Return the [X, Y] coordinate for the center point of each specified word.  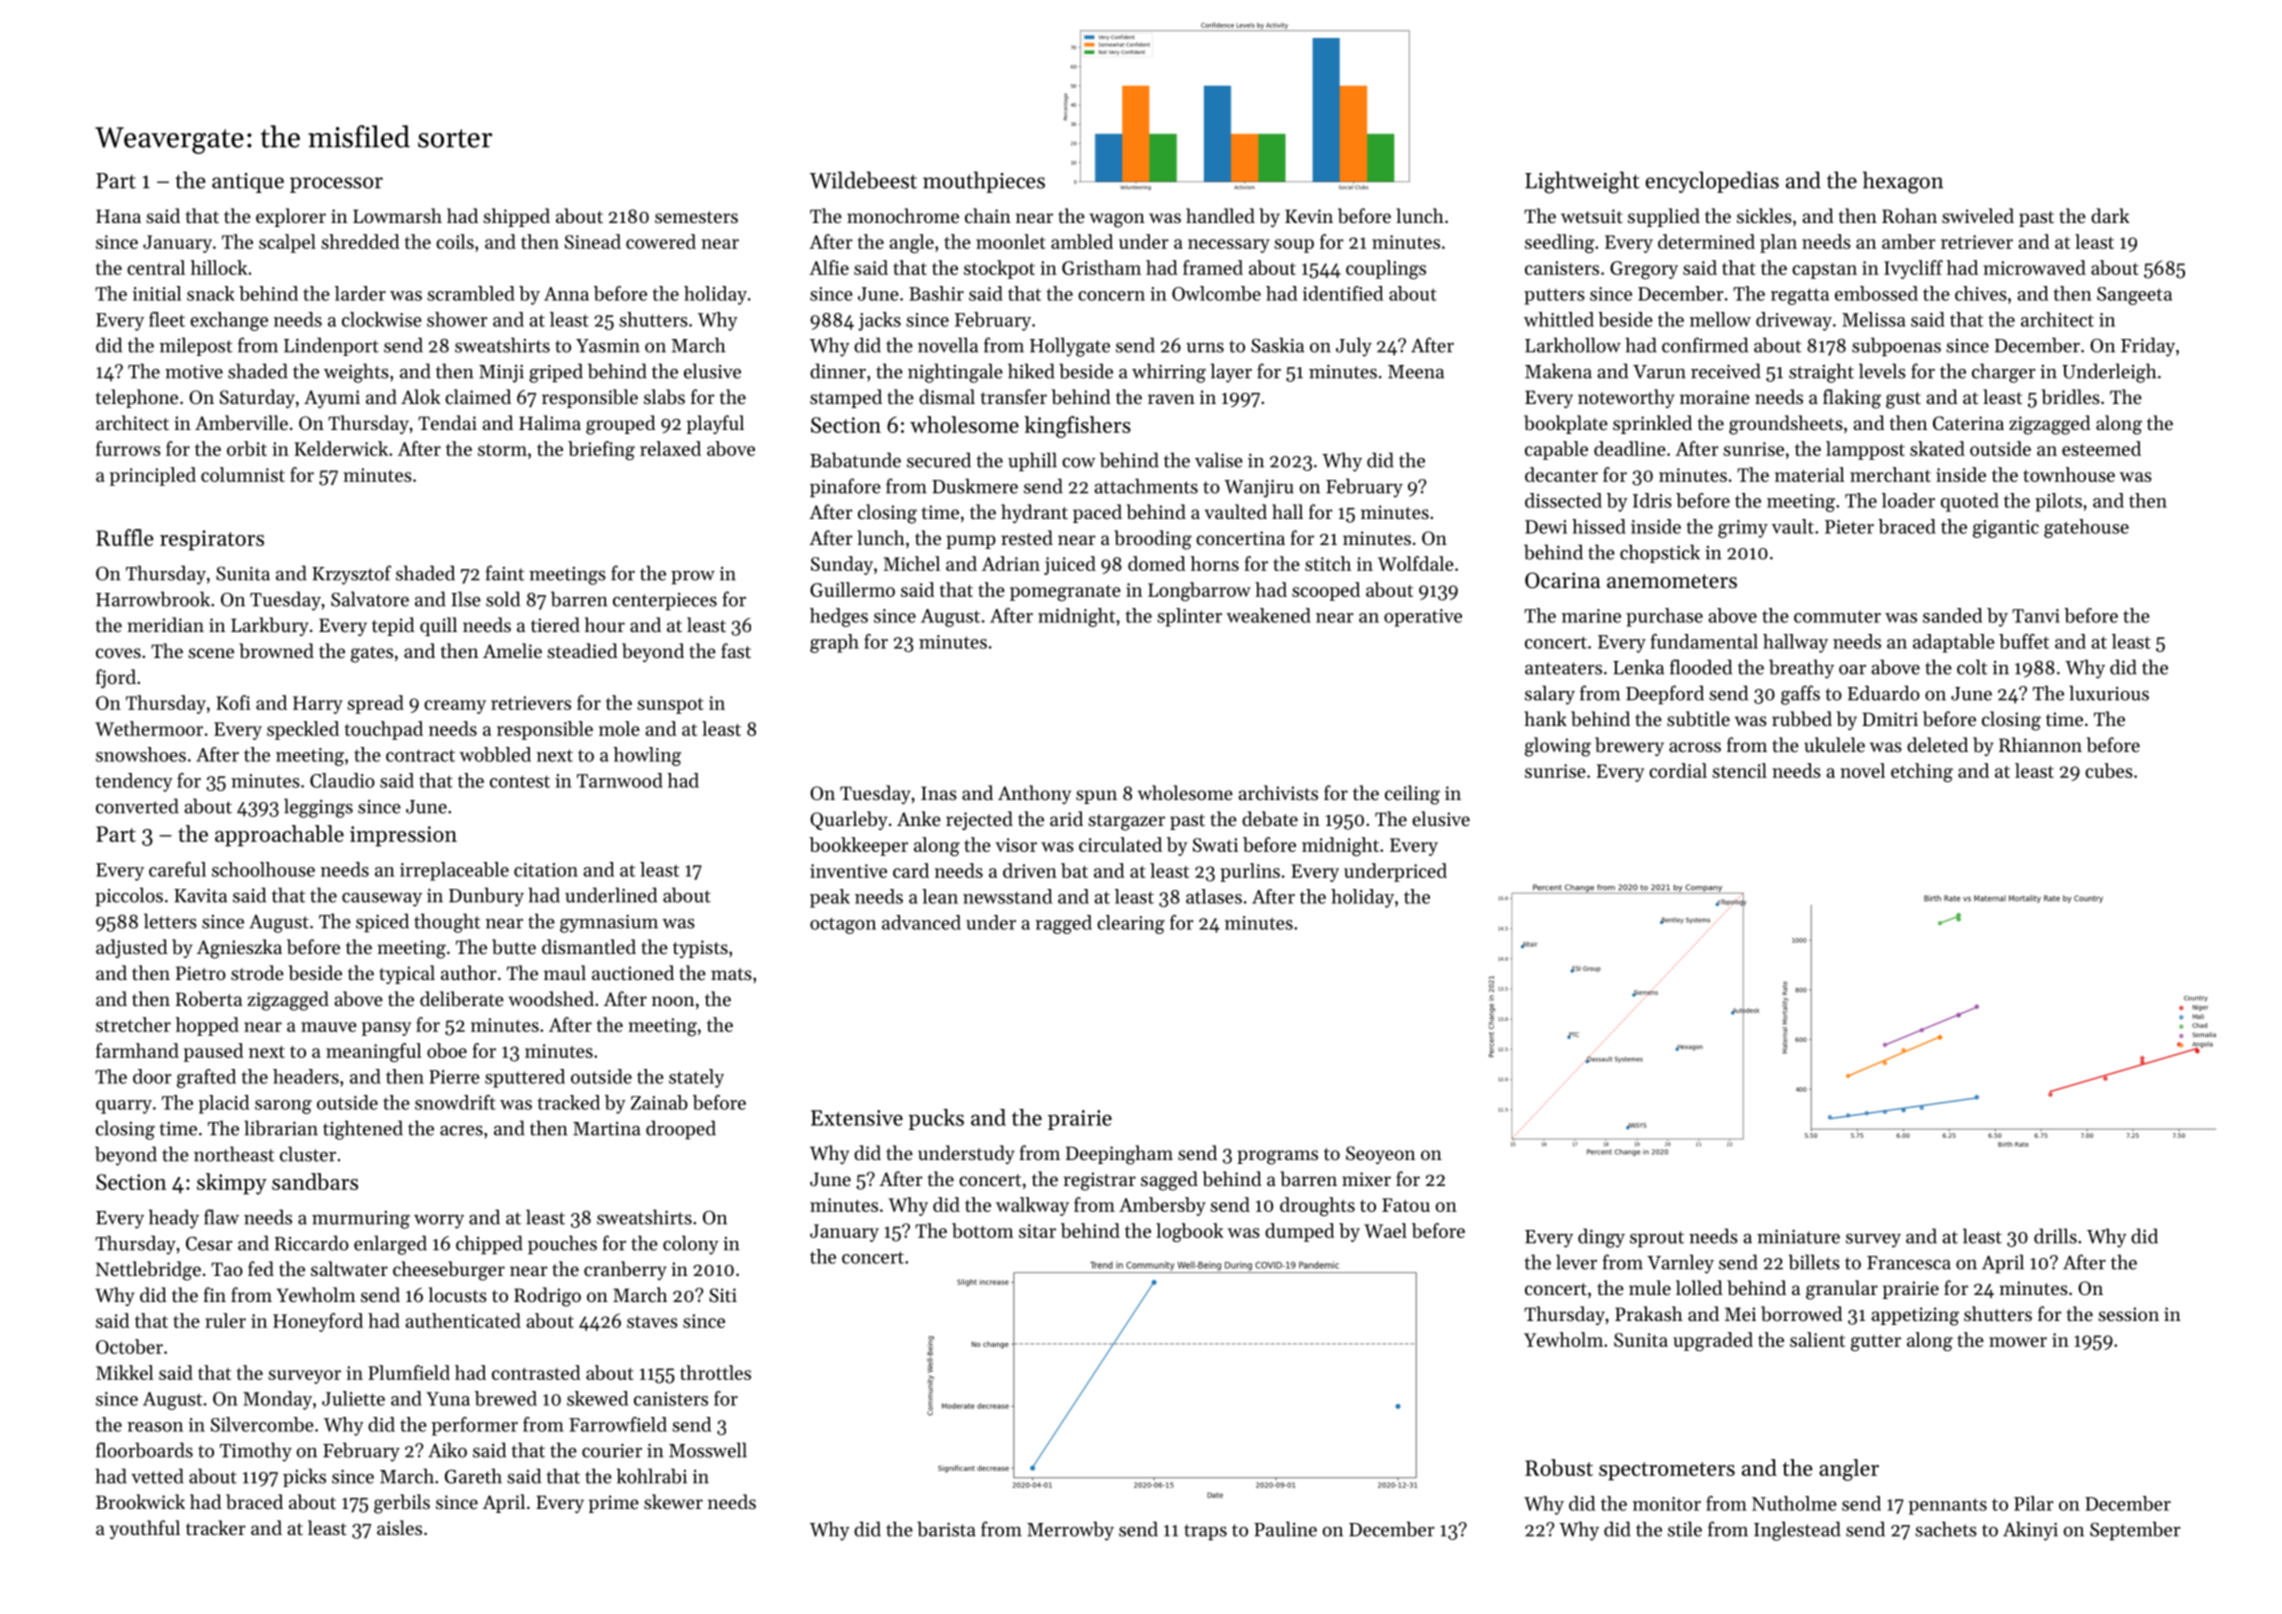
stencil [1739, 770]
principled [153, 476]
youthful [144, 1529]
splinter [1189, 617]
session [2128, 1314]
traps [1205, 1532]
